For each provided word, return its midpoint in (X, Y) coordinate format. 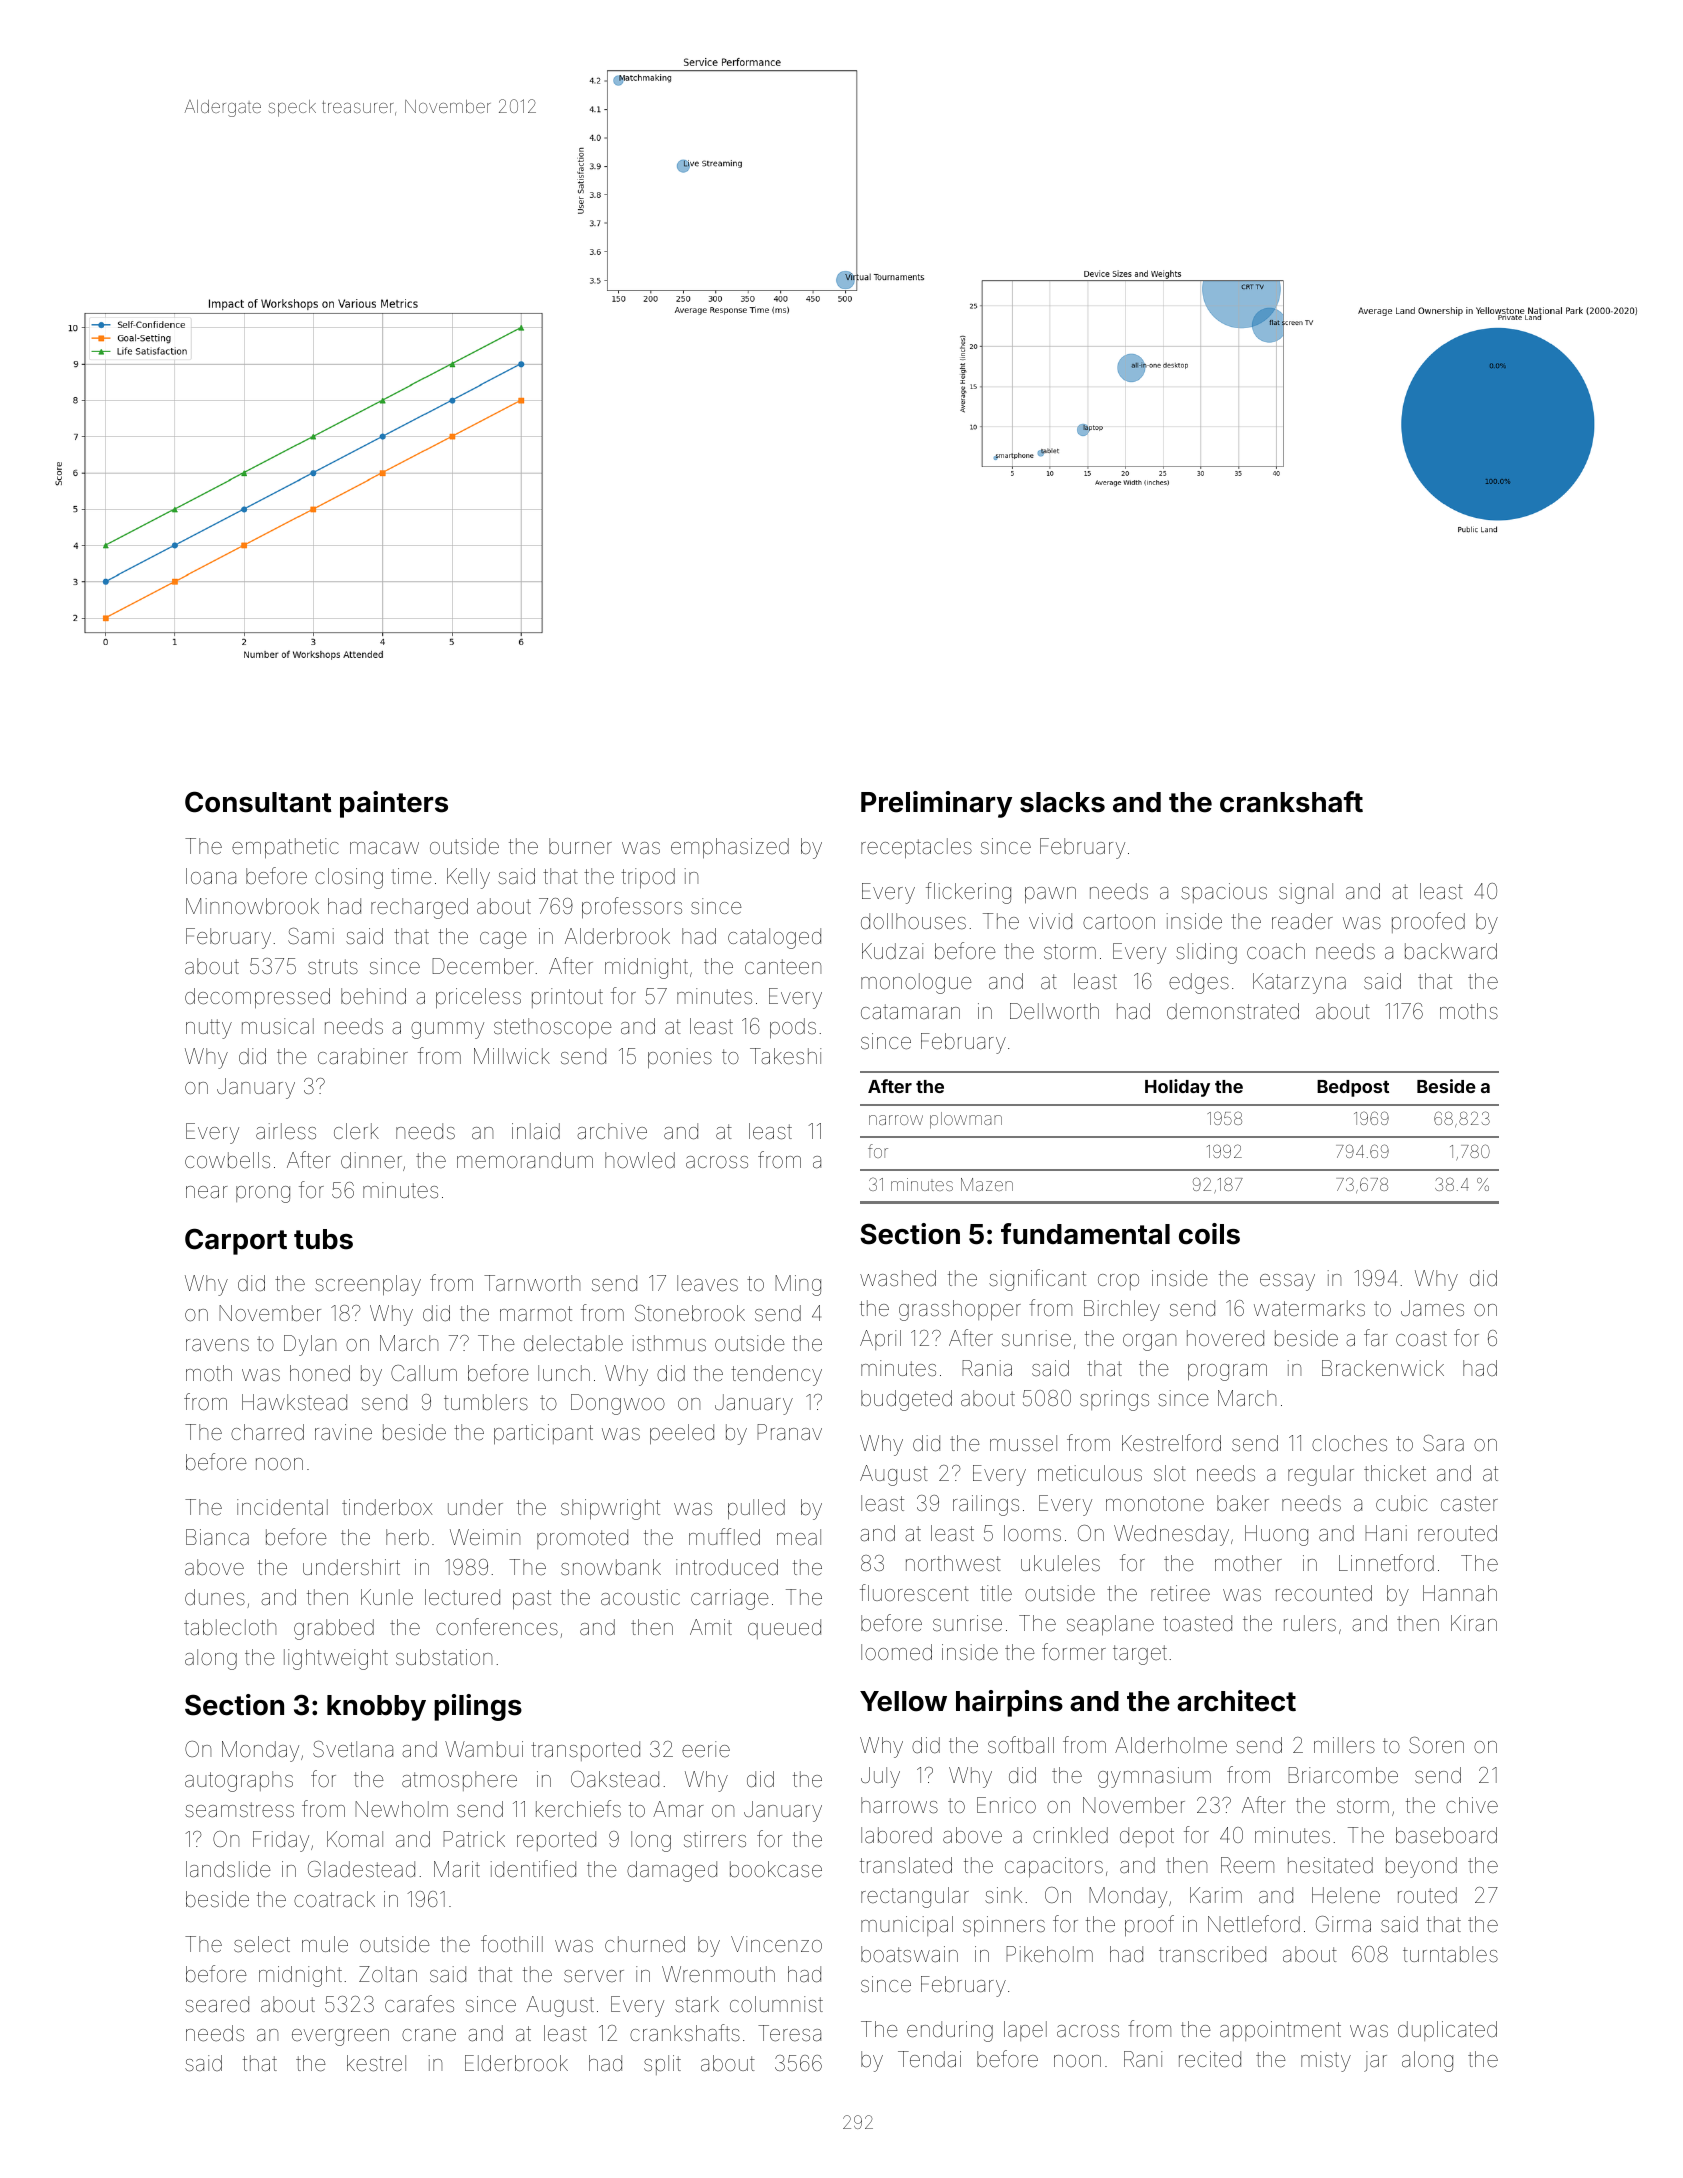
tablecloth (230, 1627)
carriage (730, 1599)
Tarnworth (532, 1283)
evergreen (340, 2037)
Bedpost (1353, 1088)
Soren (1436, 1745)
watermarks (1309, 1308)
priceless (478, 998)
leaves (707, 1283)
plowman (966, 1120)
